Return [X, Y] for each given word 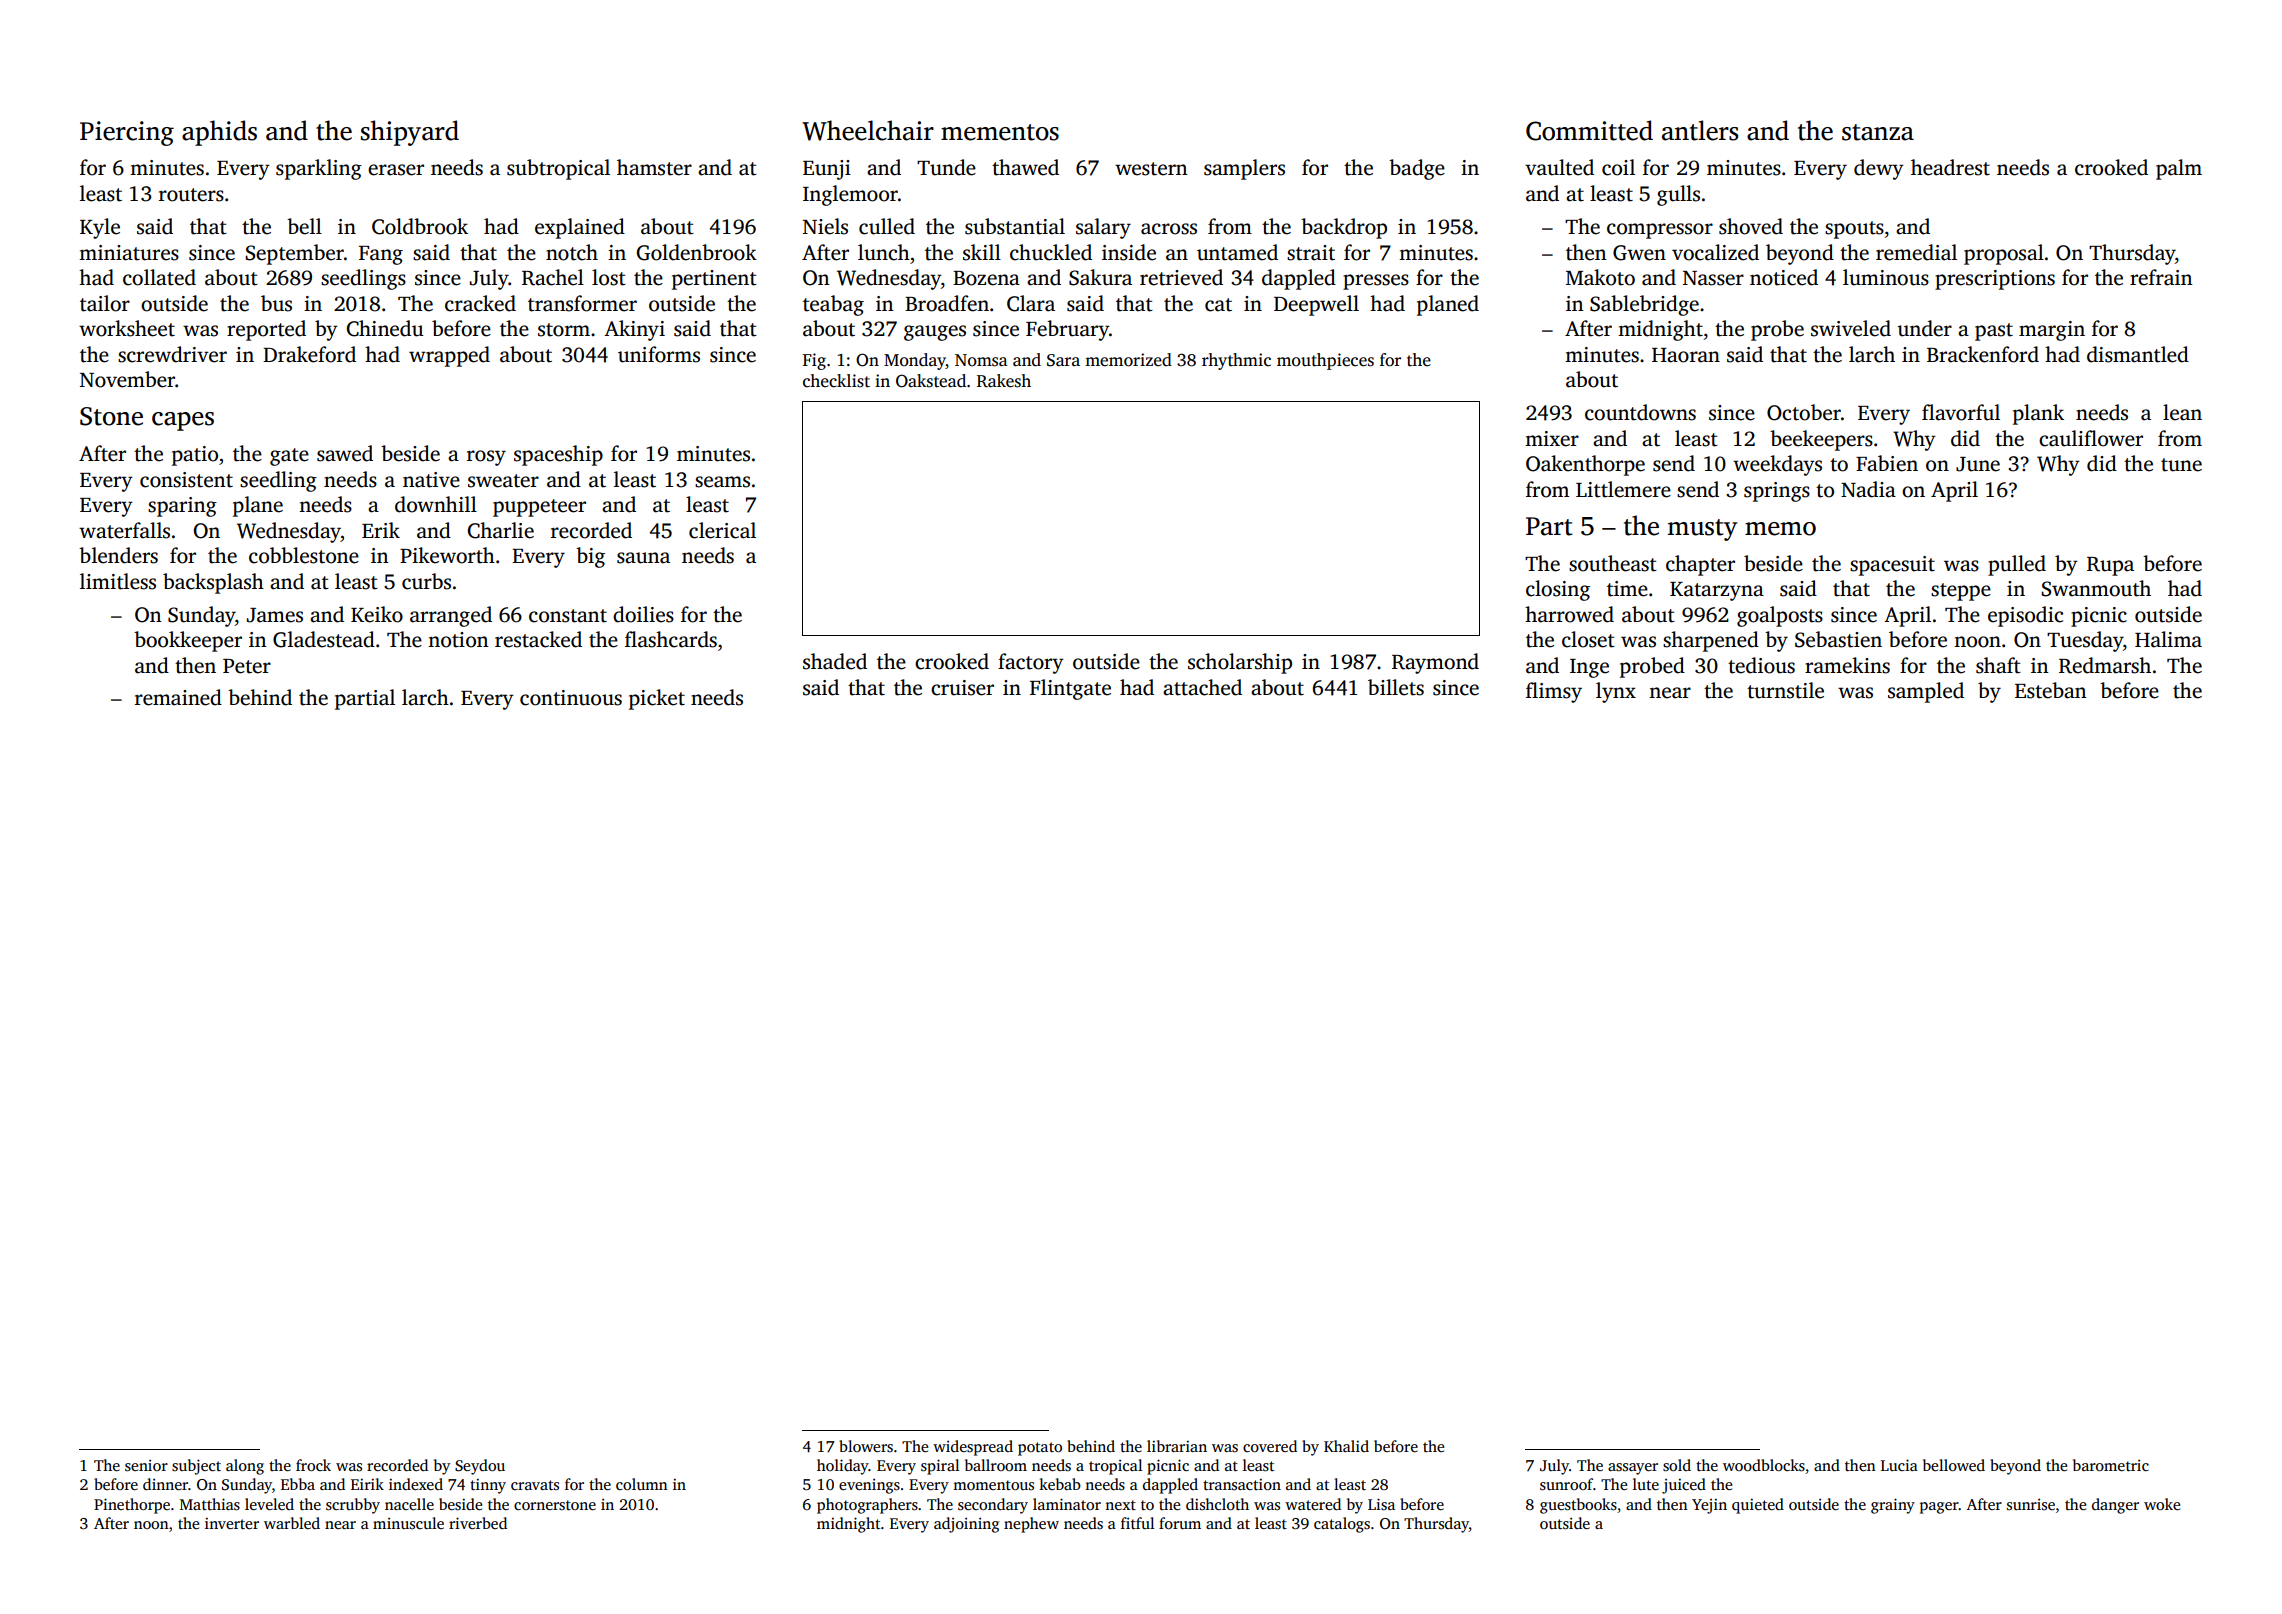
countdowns [1640, 412]
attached [1202, 687]
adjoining [966, 1525]
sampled [1926, 692]
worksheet [127, 328]
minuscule [408, 1523]
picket [657, 699]
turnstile [1785, 690]
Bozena [986, 278]
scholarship [1240, 663]
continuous [571, 698]
